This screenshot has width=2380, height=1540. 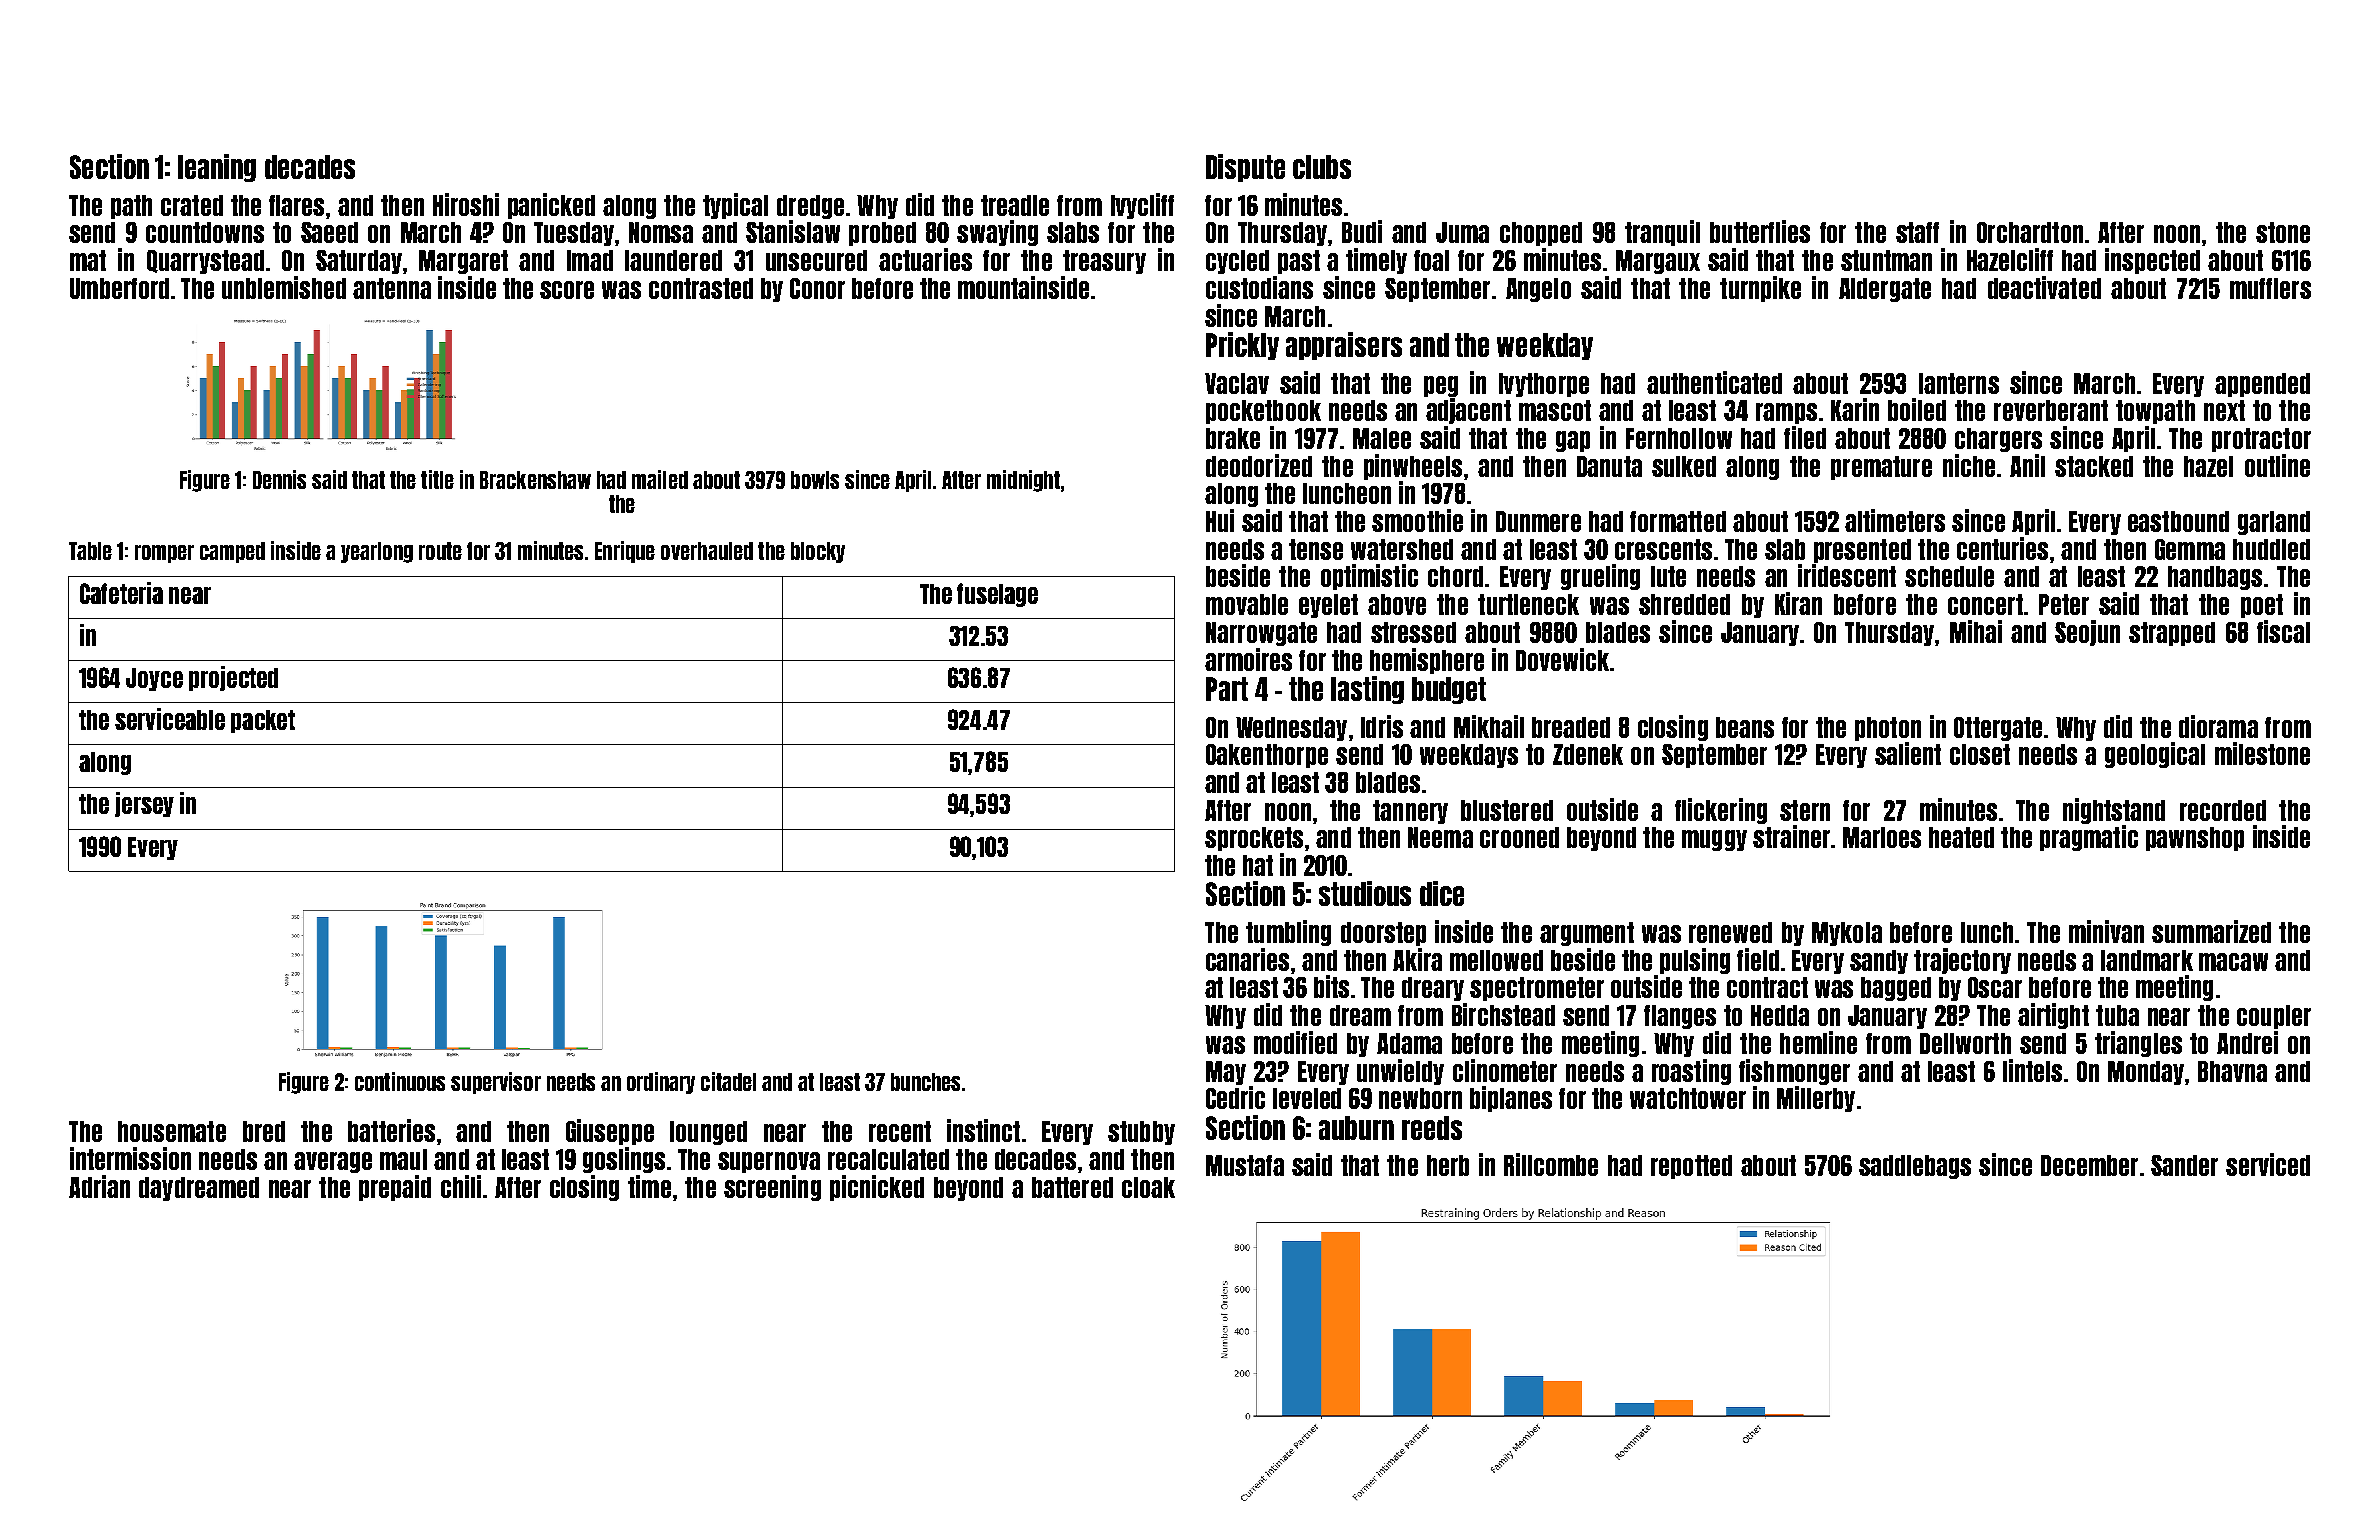 I want to click on cloak, so click(x=1148, y=1187).
